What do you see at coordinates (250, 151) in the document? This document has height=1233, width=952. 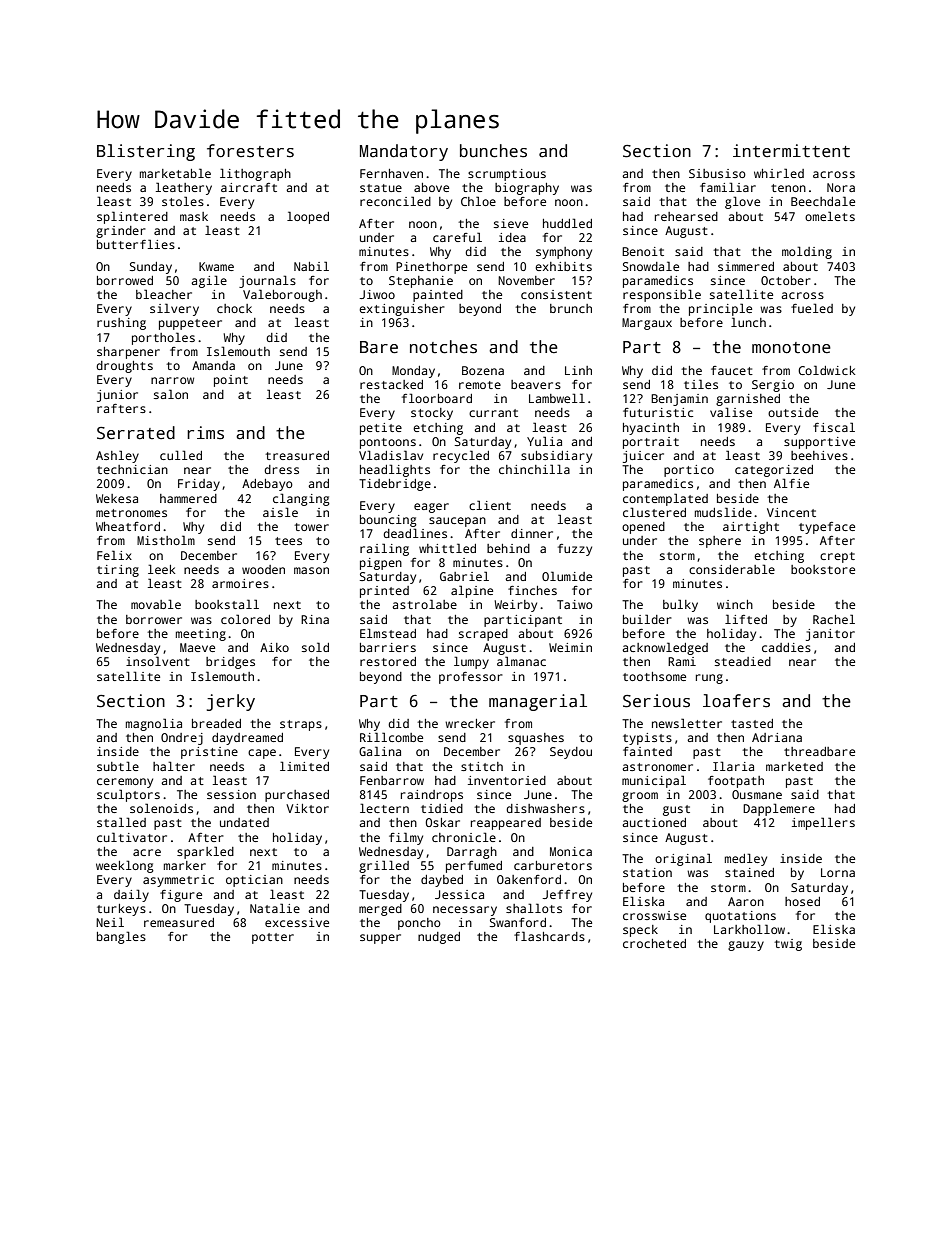 I see `foresters` at bounding box center [250, 151].
